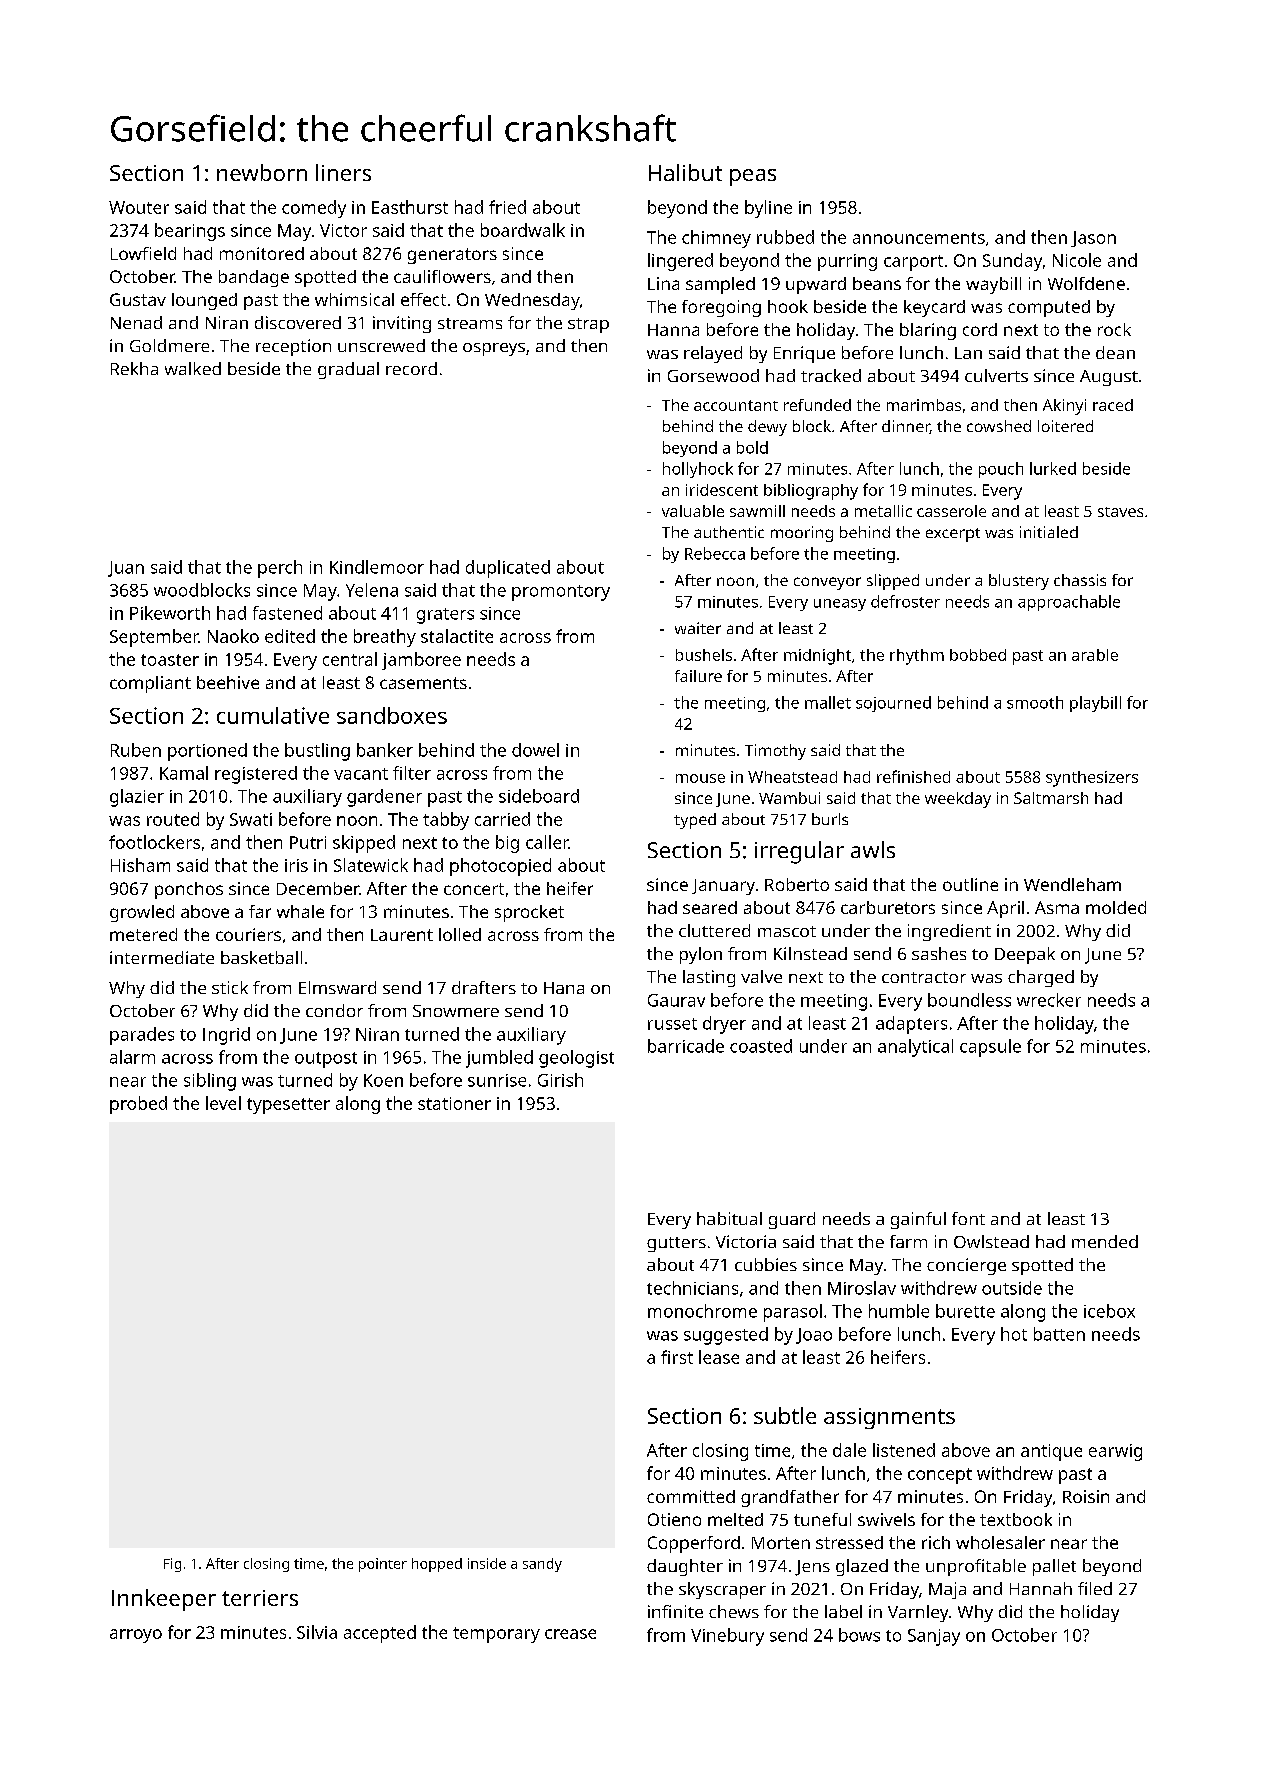  What do you see at coordinates (136, 1636) in the screenshot?
I see `arroyo` at bounding box center [136, 1636].
